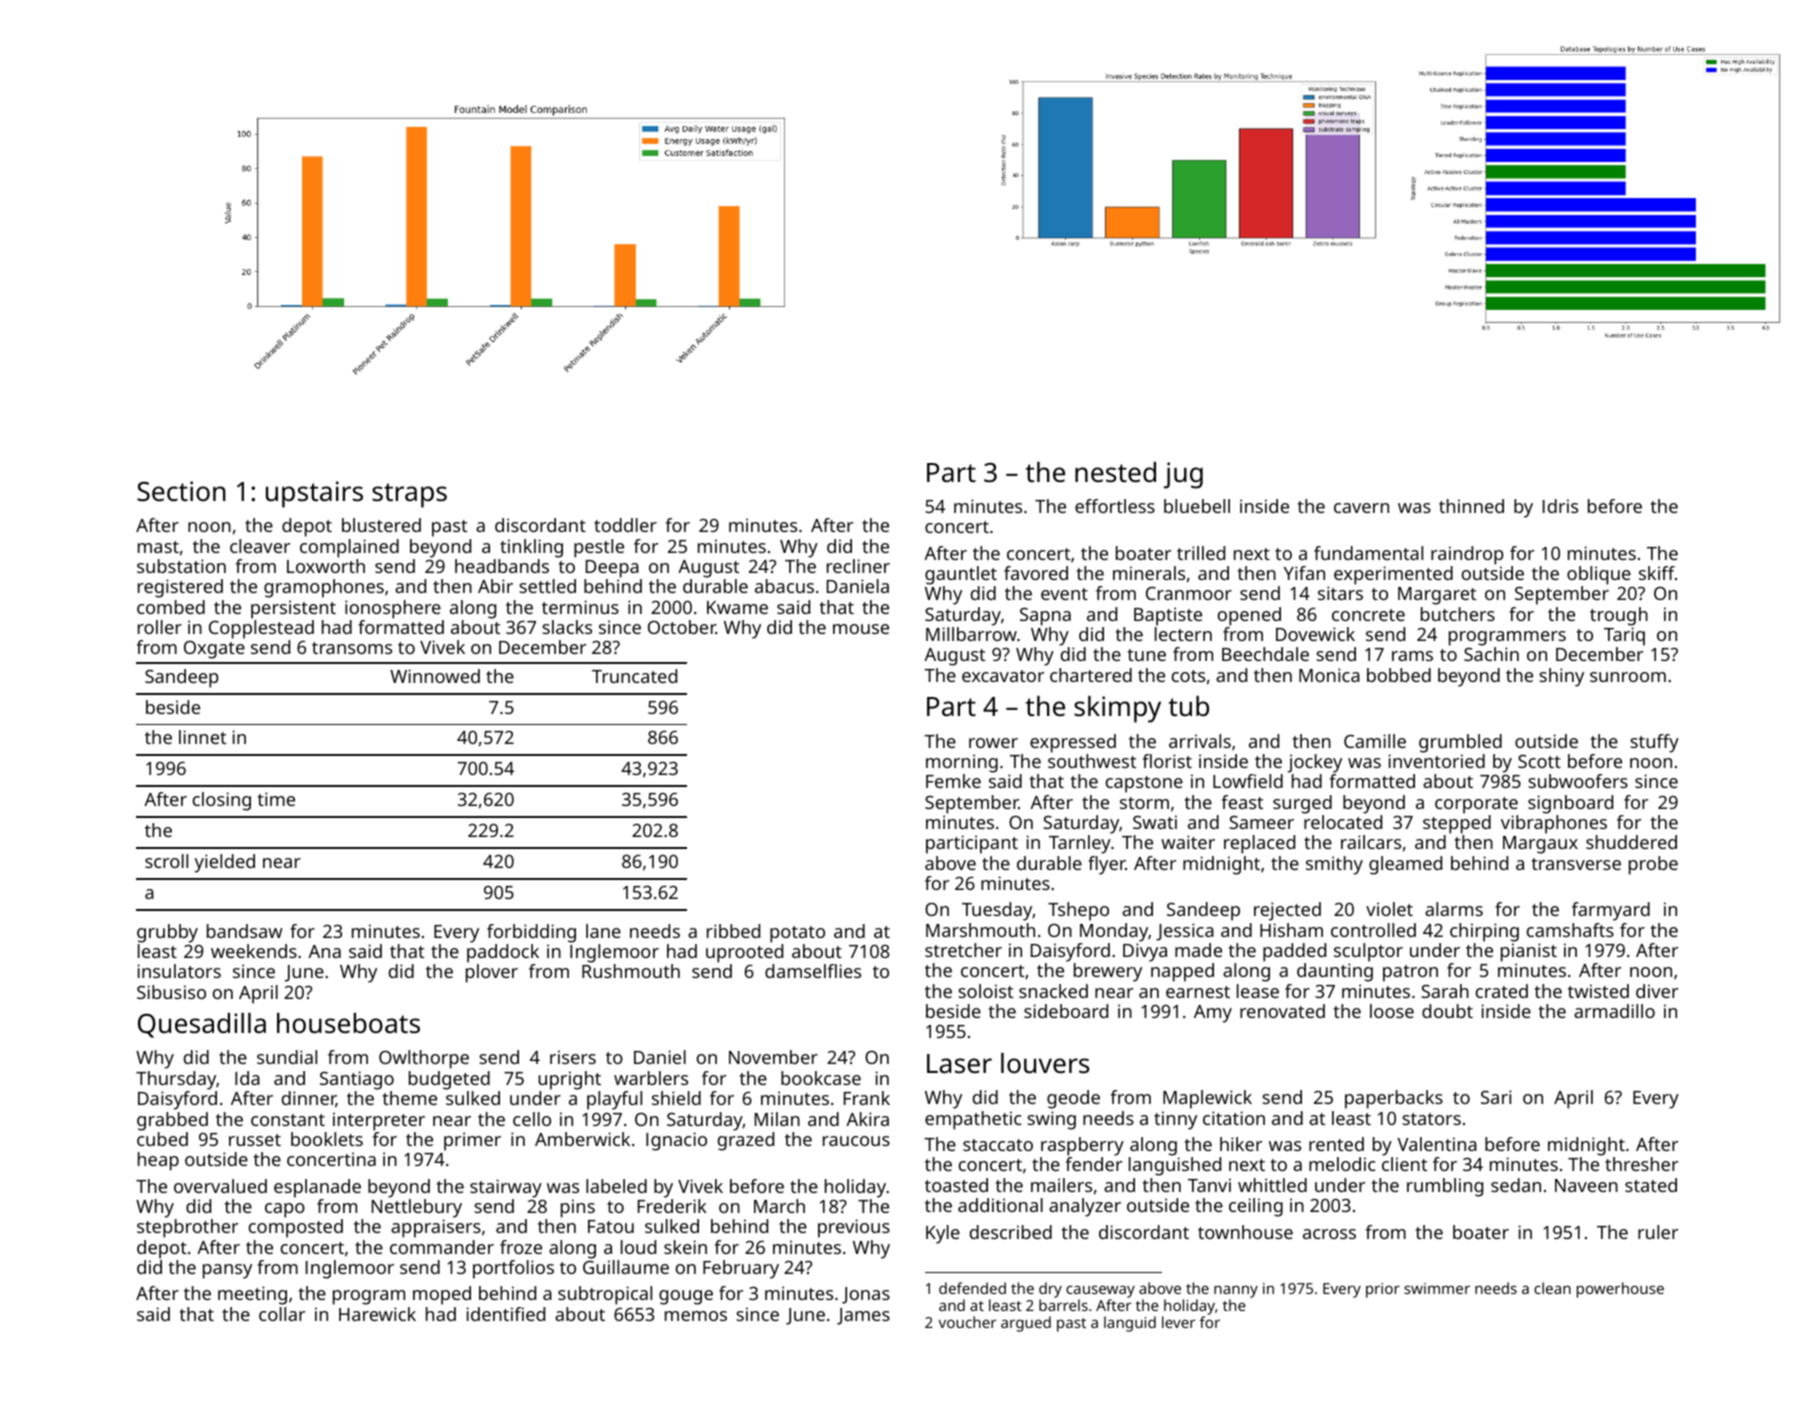 This page has width=1815, height=1402. What do you see at coordinates (961, 575) in the page?
I see `gauntlet` at bounding box center [961, 575].
